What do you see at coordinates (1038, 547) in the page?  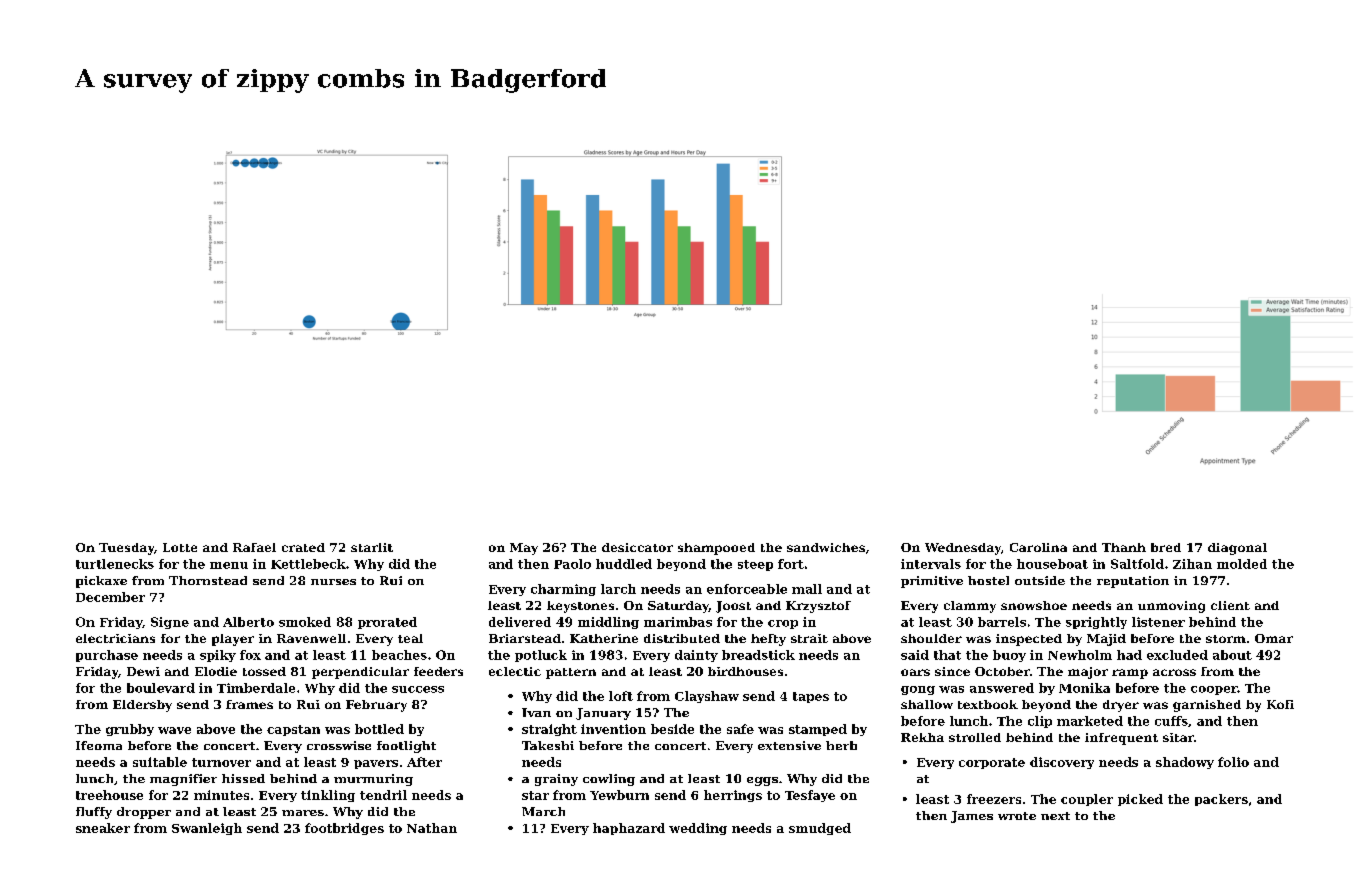 I see `Carolina` at bounding box center [1038, 547].
